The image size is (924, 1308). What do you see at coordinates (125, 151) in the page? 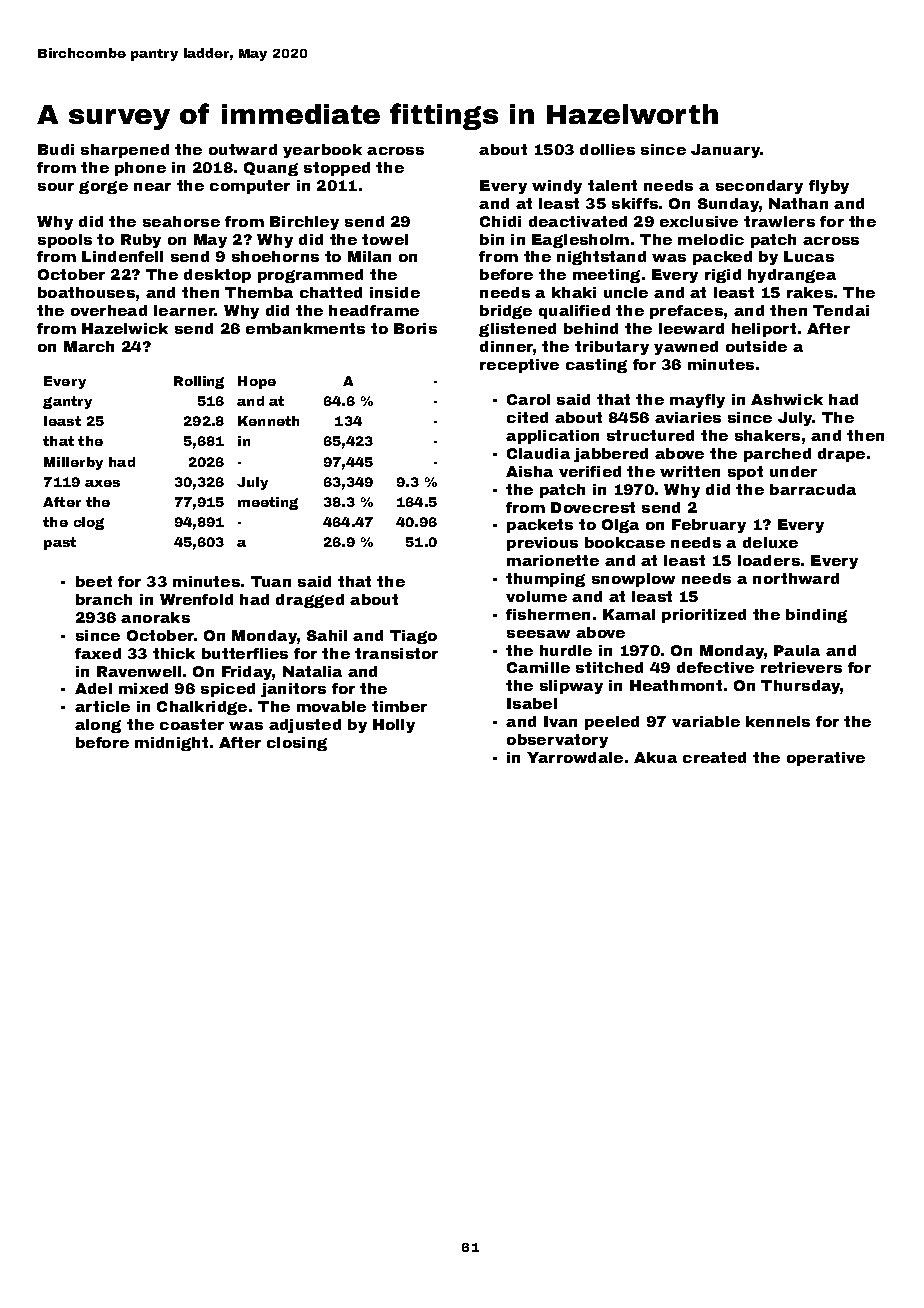
I see `sharpened` at bounding box center [125, 151].
